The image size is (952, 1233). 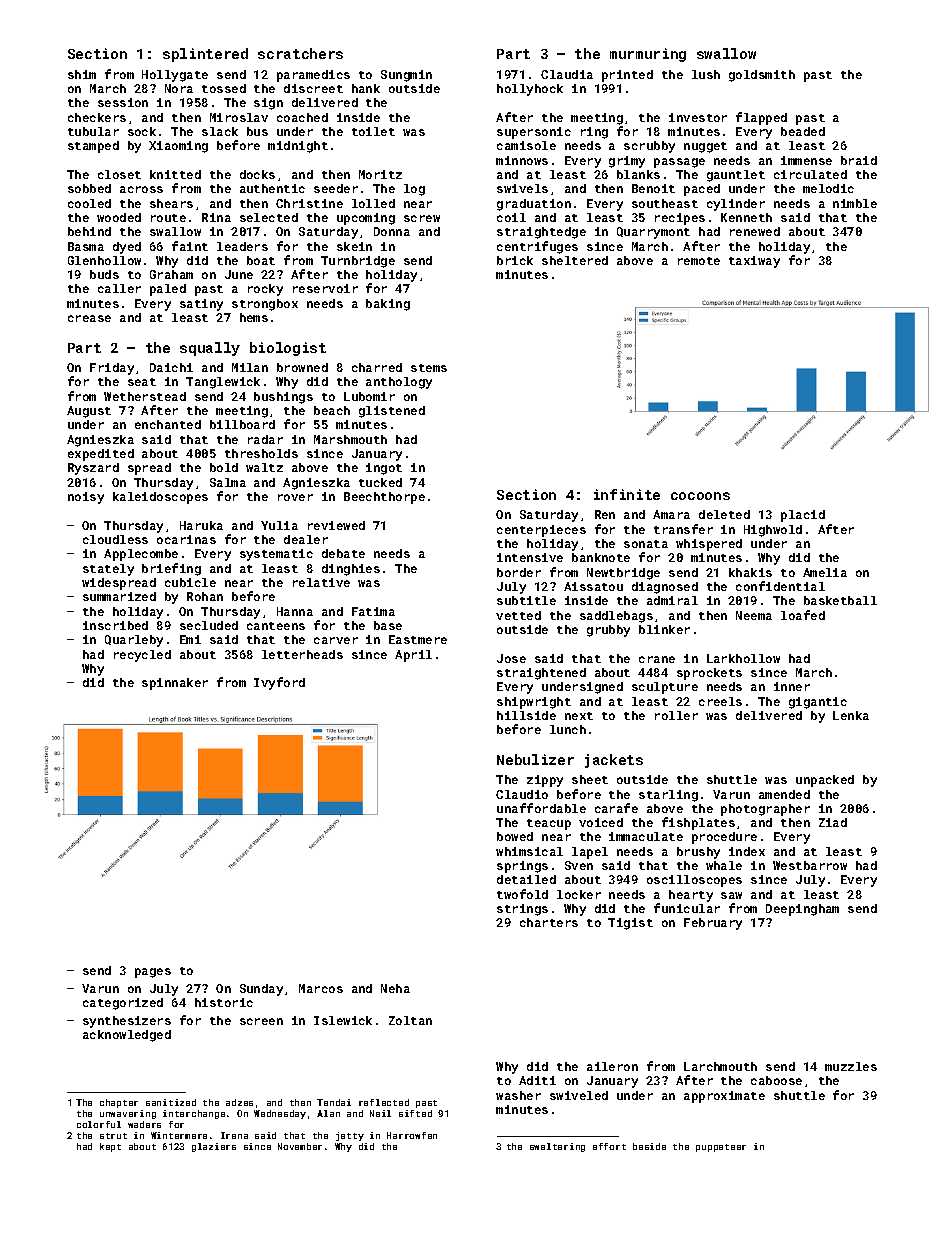 What do you see at coordinates (803, 615) in the image?
I see `loafed` at bounding box center [803, 615].
